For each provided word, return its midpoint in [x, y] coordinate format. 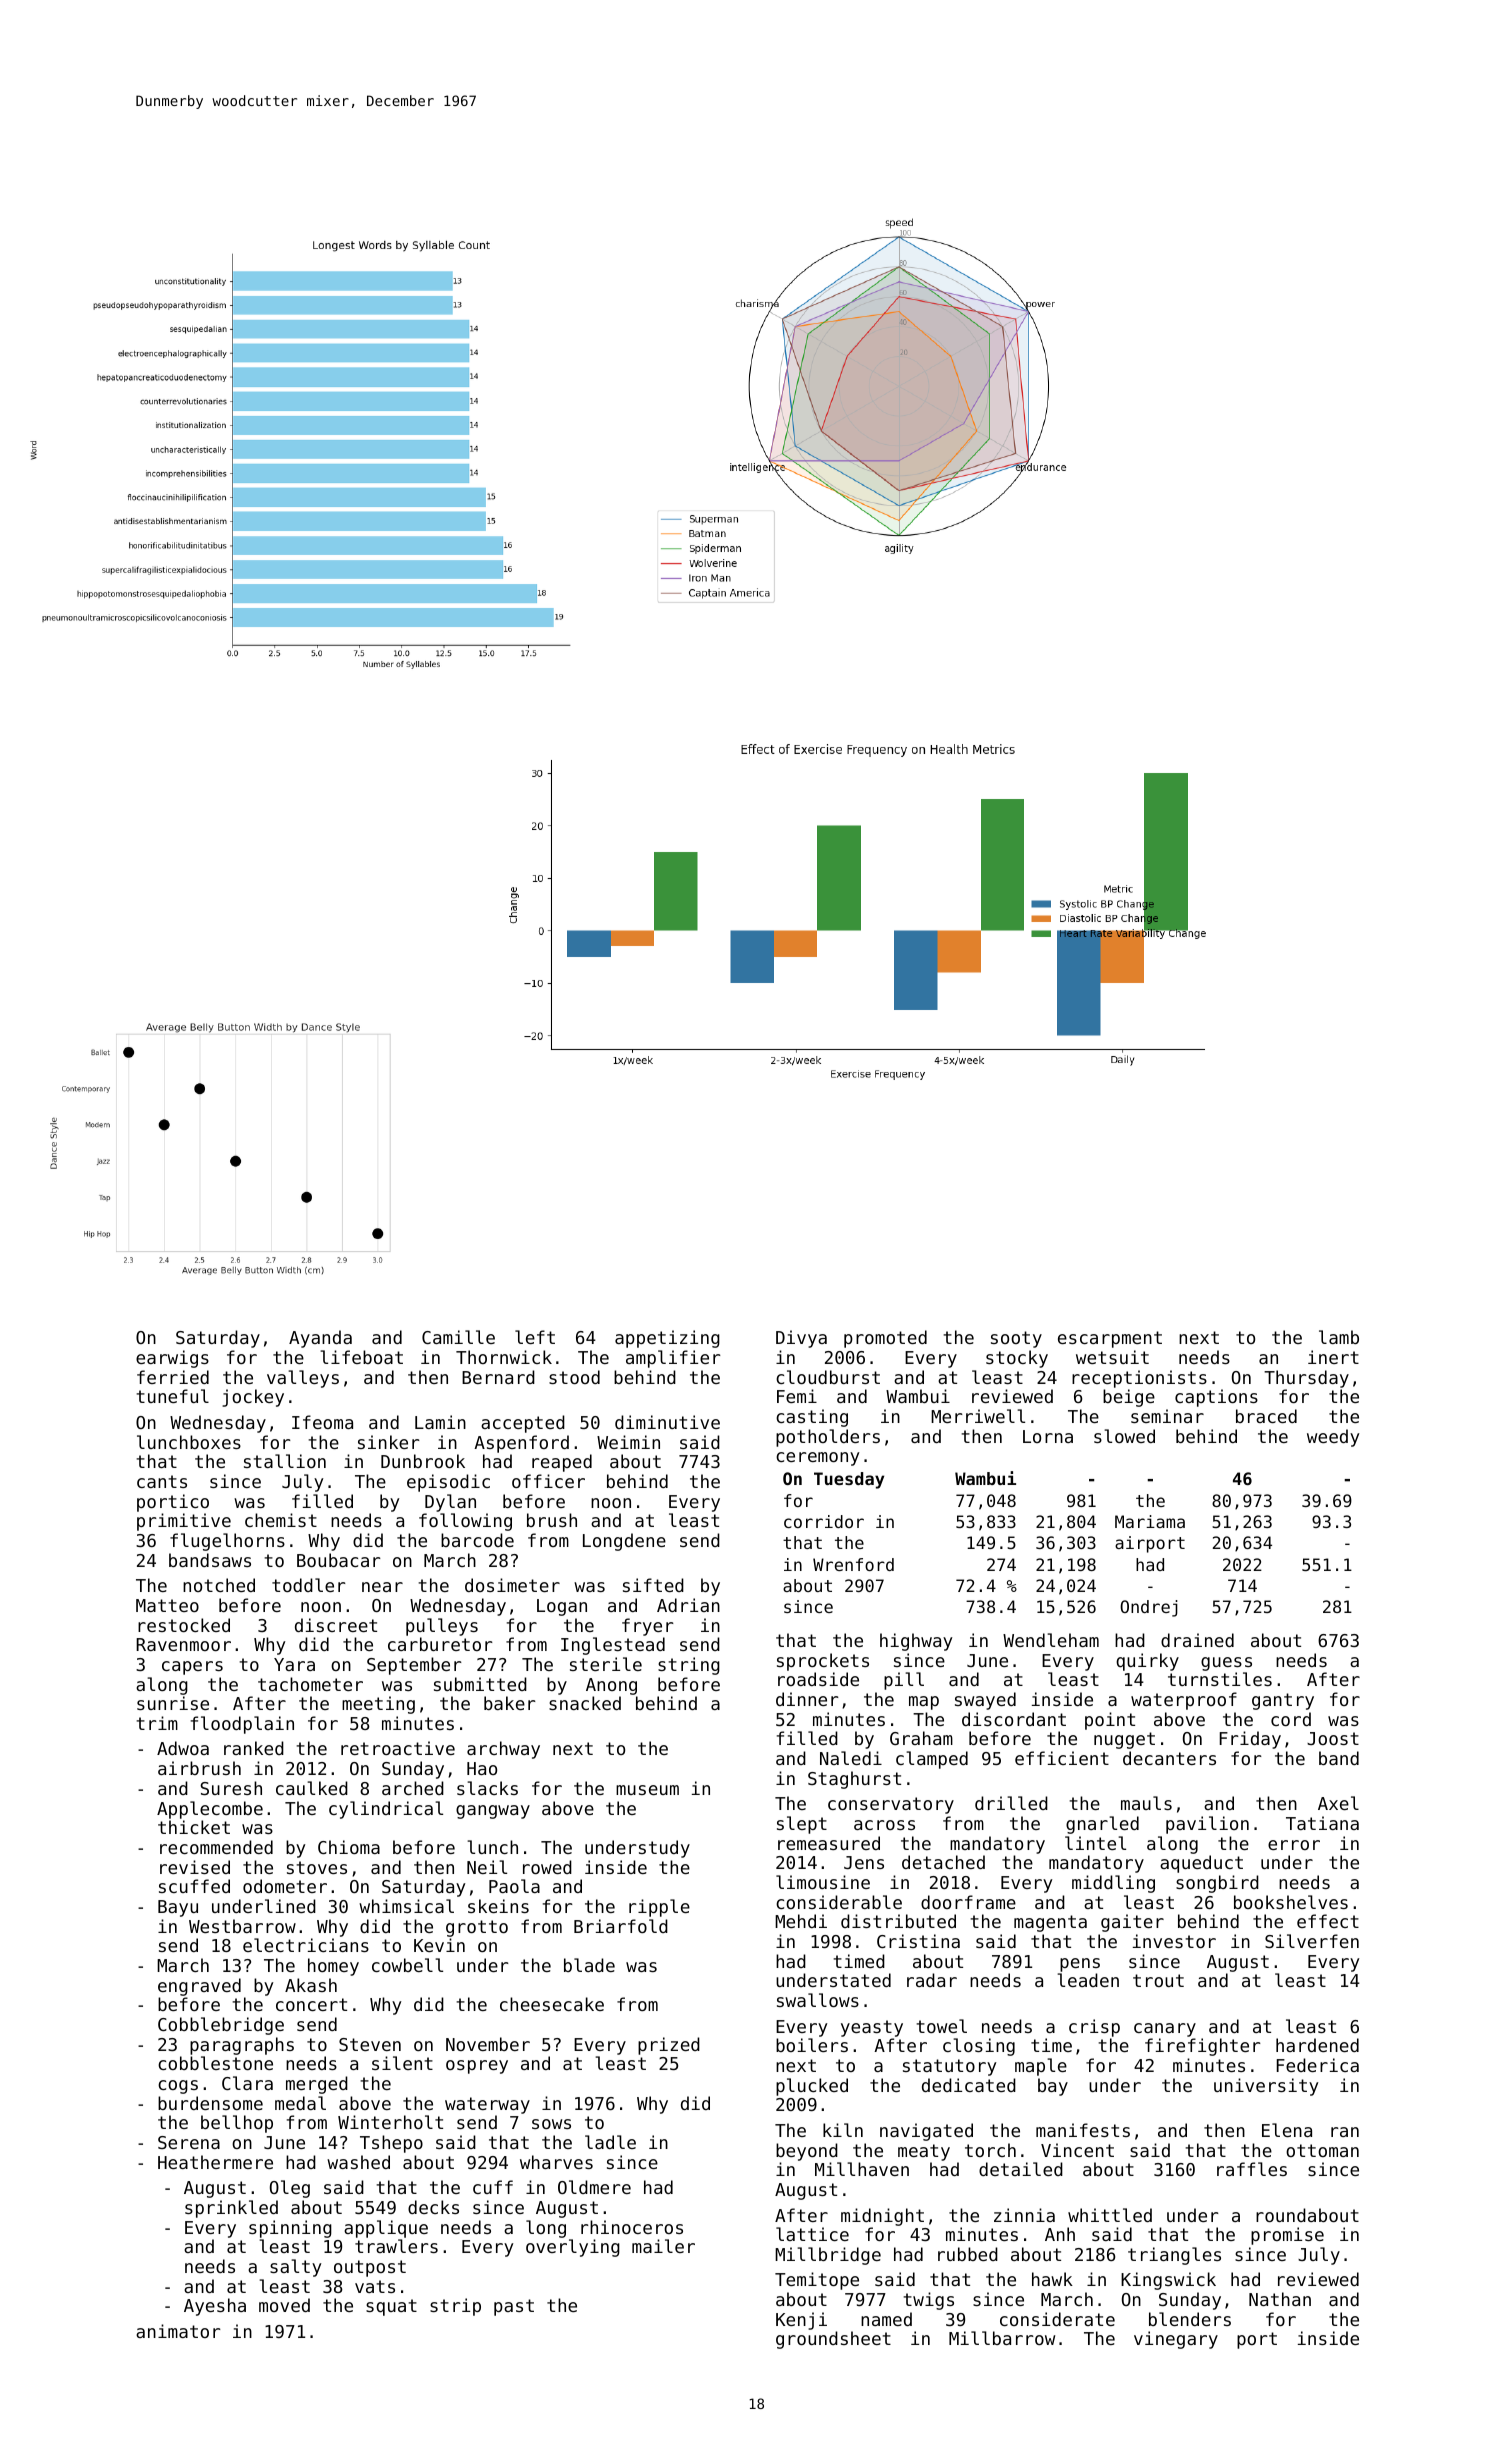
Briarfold [621, 1926]
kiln [843, 2130]
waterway [487, 2105]
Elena [1287, 2130]
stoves [317, 1867]
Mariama [1150, 1521]
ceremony [817, 1459]
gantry [1283, 1701]
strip [455, 2307]
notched [219, 1585]
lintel [1095, 1843]
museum [647, 1790]
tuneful [173, 1396]
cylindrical [386, 1810]
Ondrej [1149, 1608]
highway [916, 1642]
